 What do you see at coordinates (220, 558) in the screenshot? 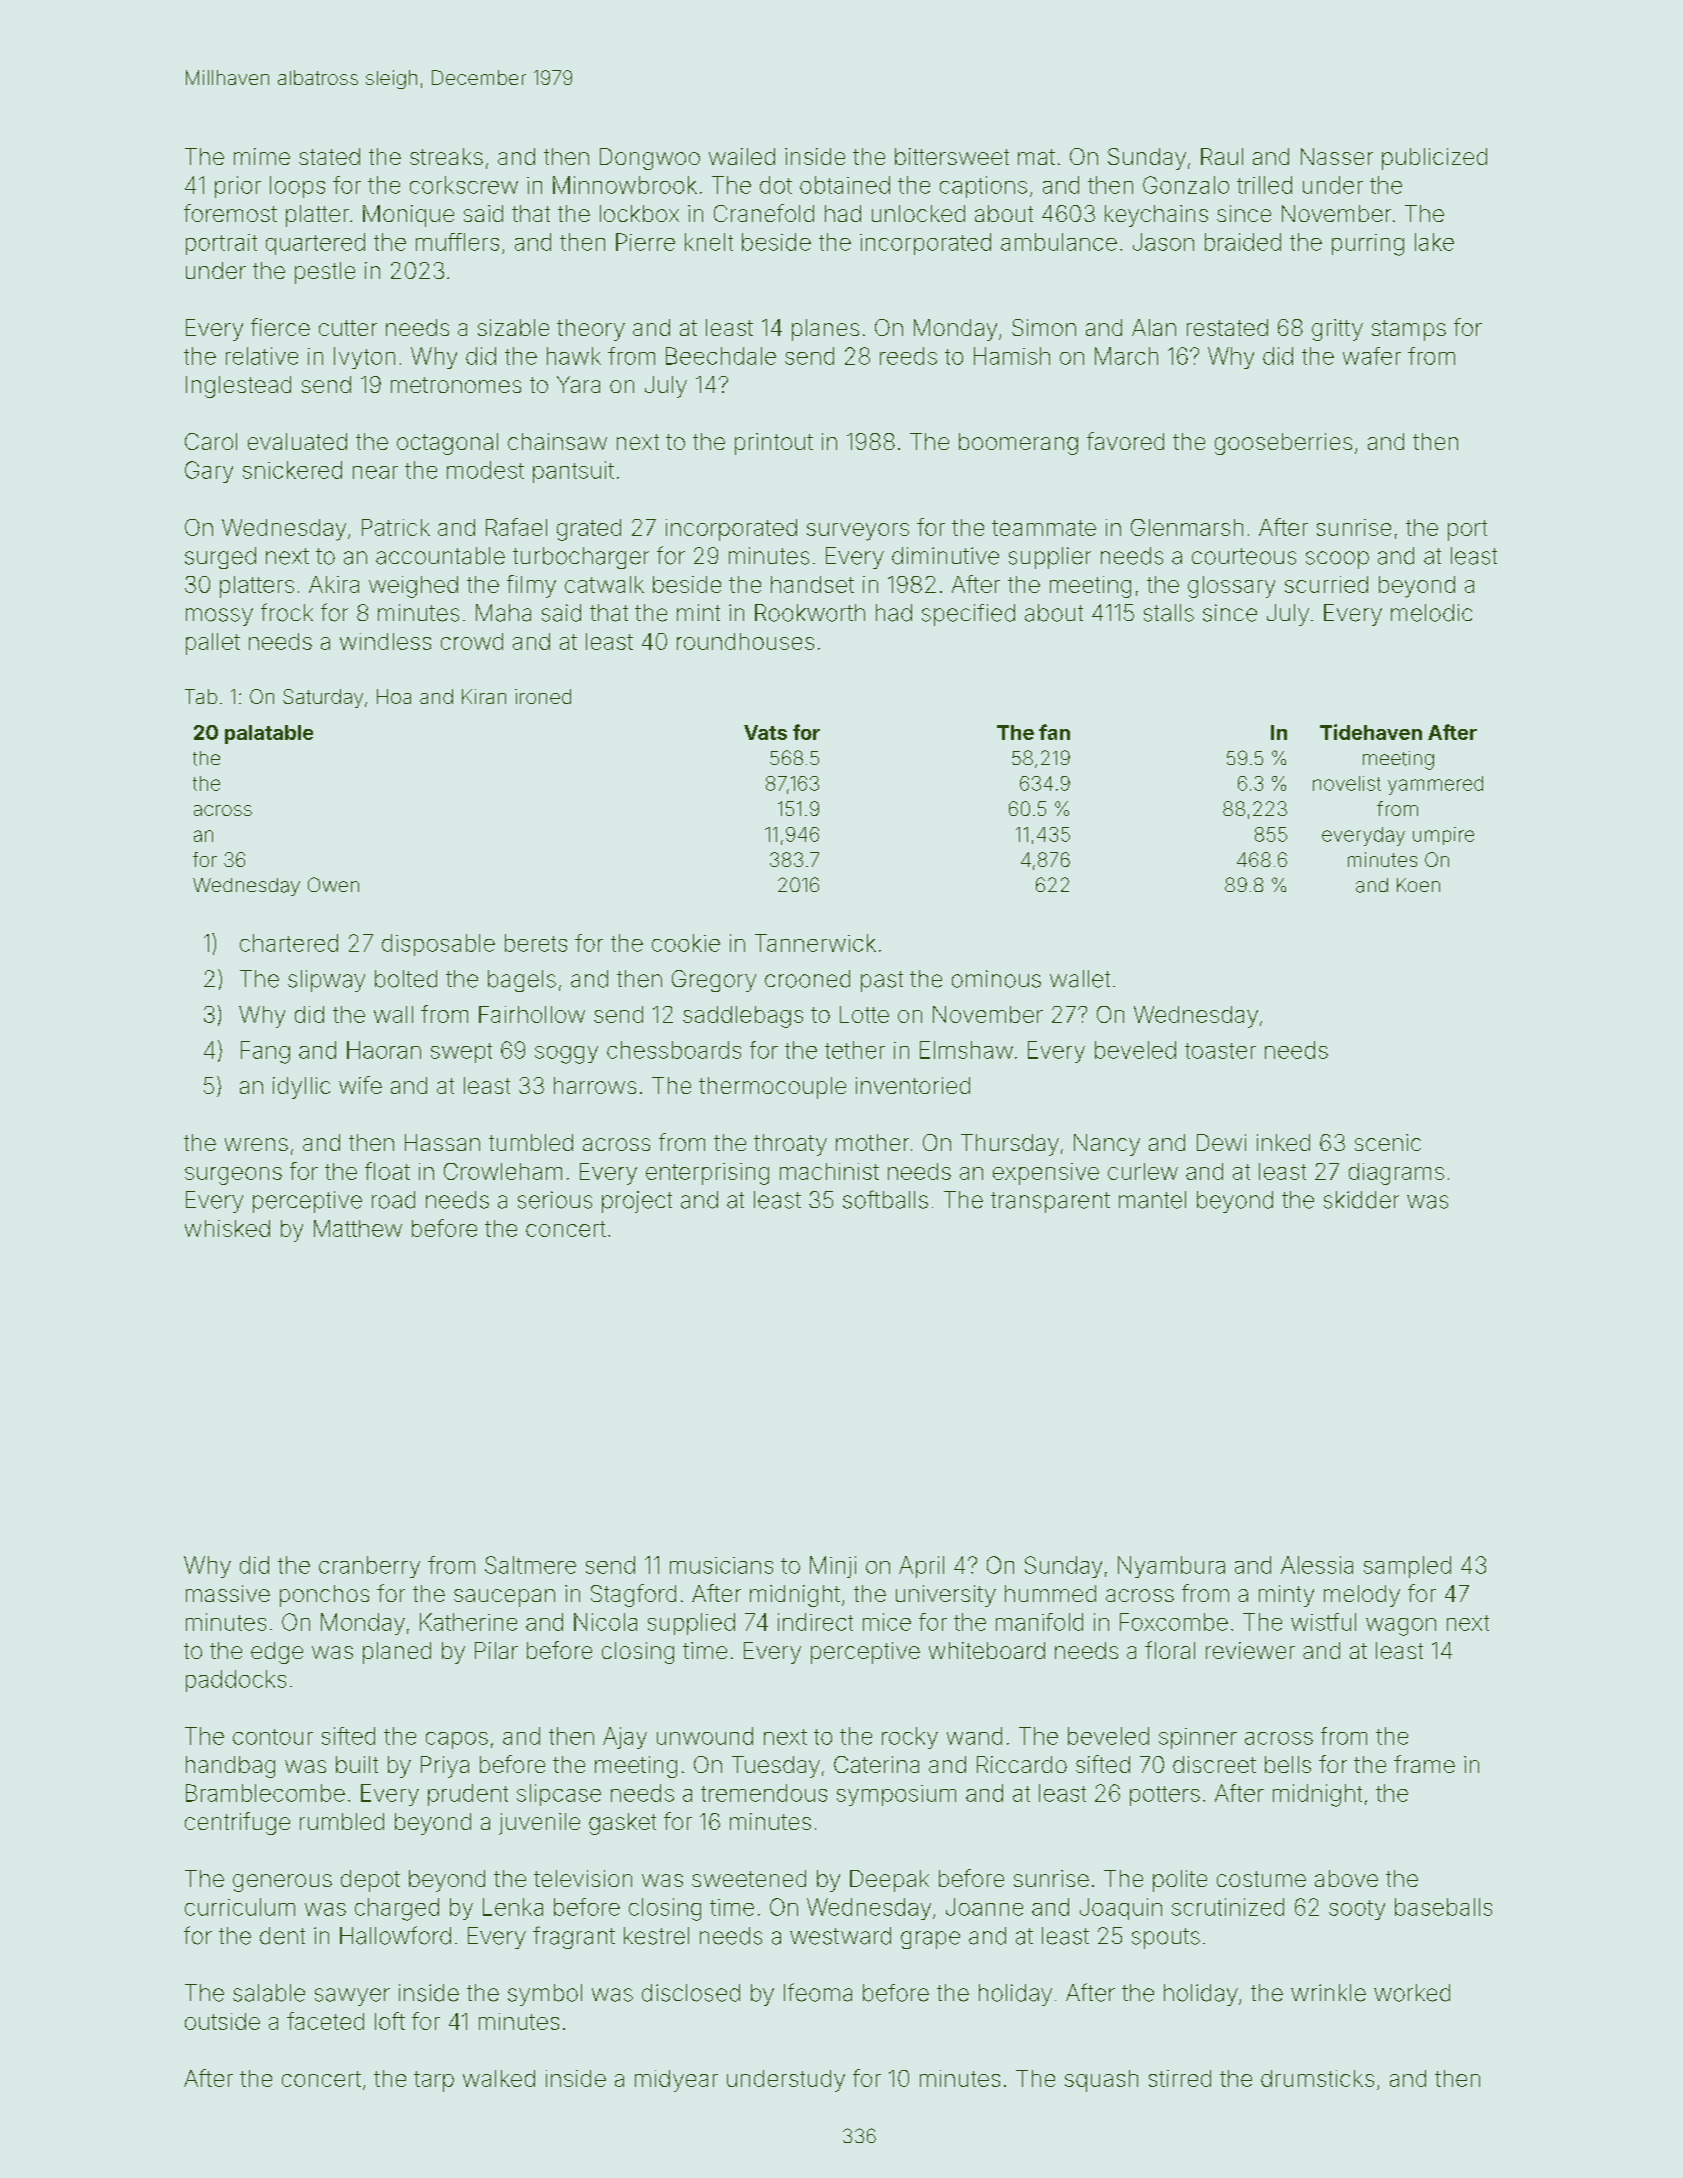
I see `surged` at bounding box center [220, 558].
